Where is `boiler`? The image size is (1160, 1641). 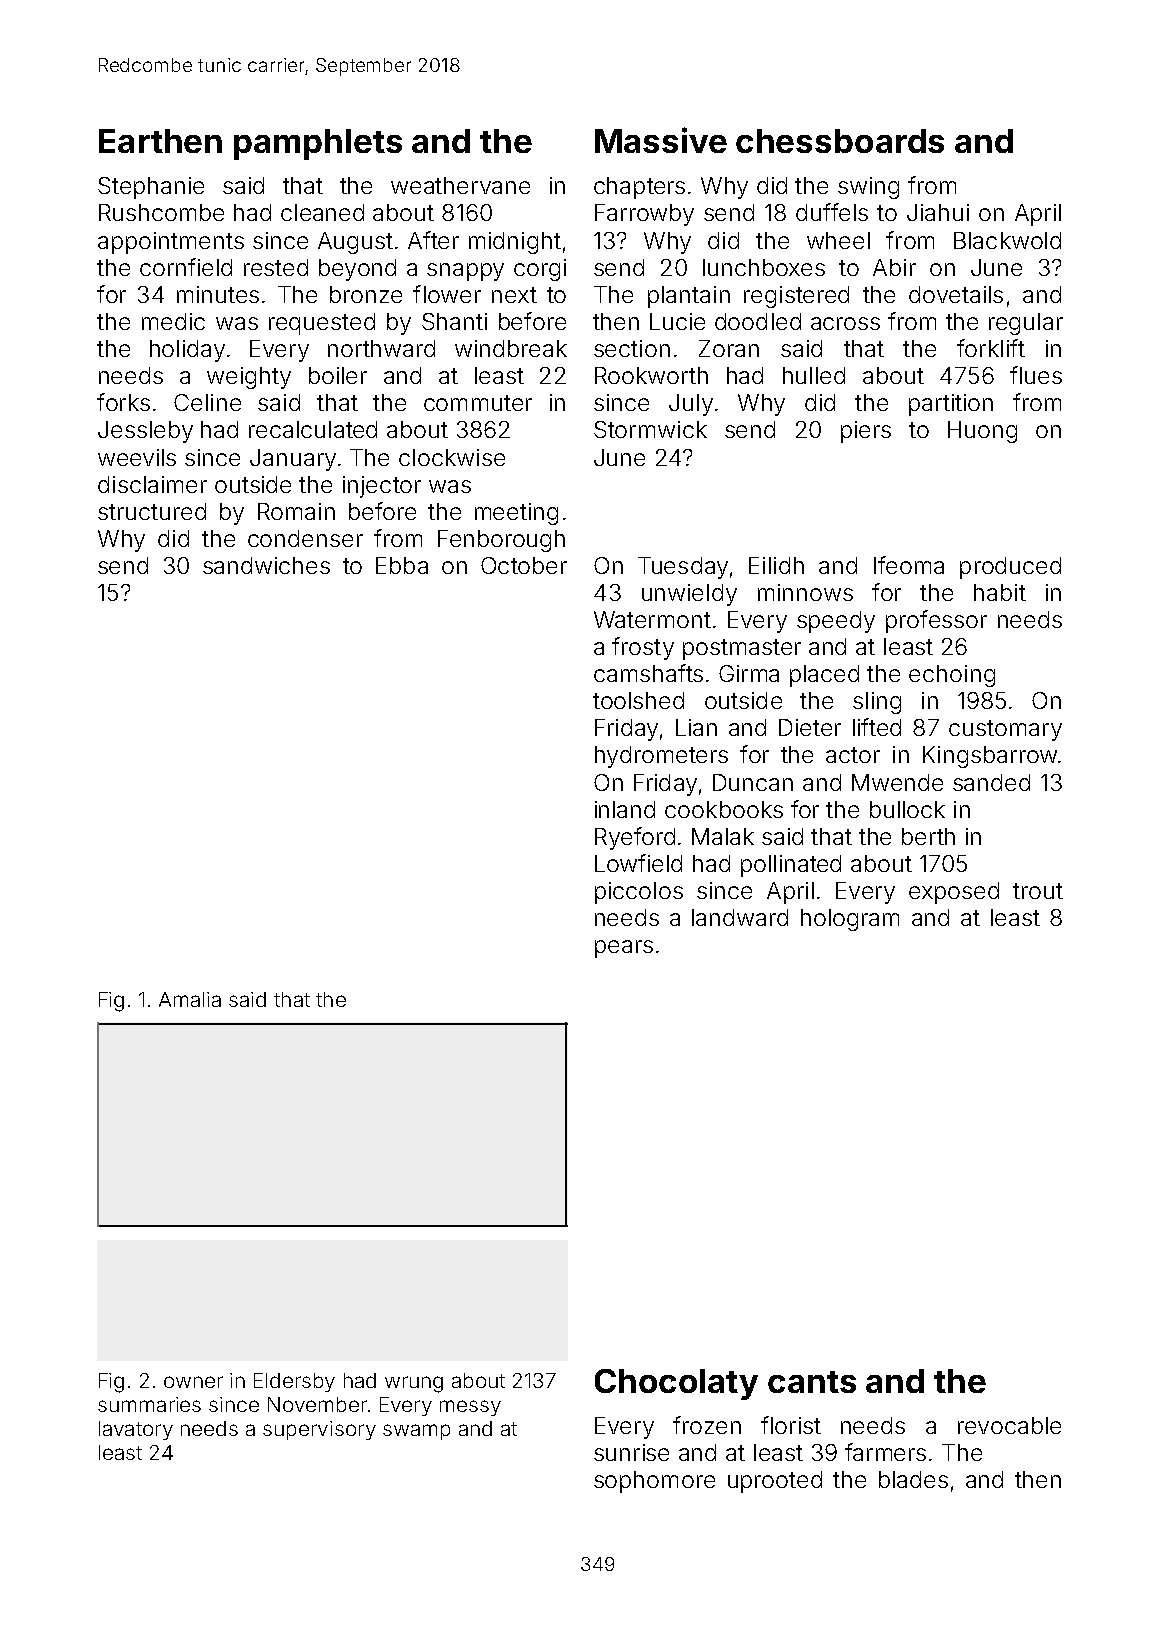 boiler is located at coordinates (338, 375).
